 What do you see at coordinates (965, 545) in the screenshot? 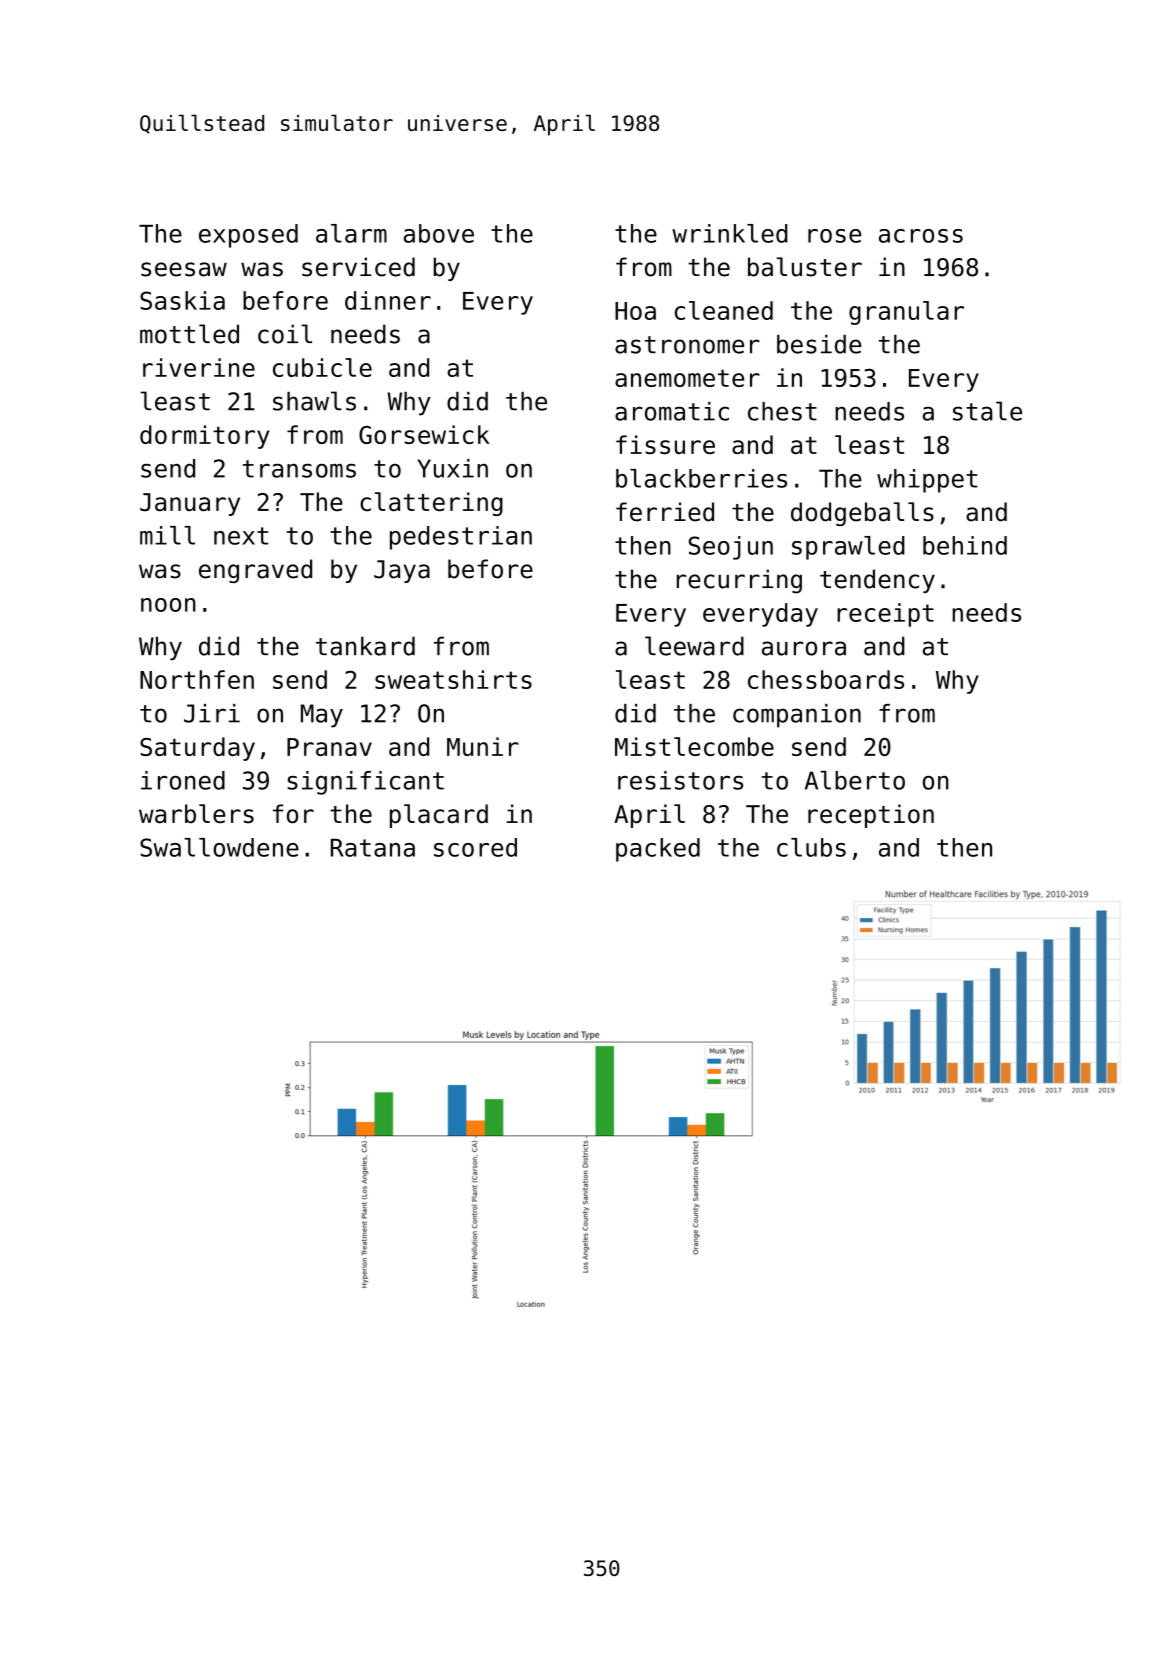
I see `behind` at bounding box center [965, 545].
